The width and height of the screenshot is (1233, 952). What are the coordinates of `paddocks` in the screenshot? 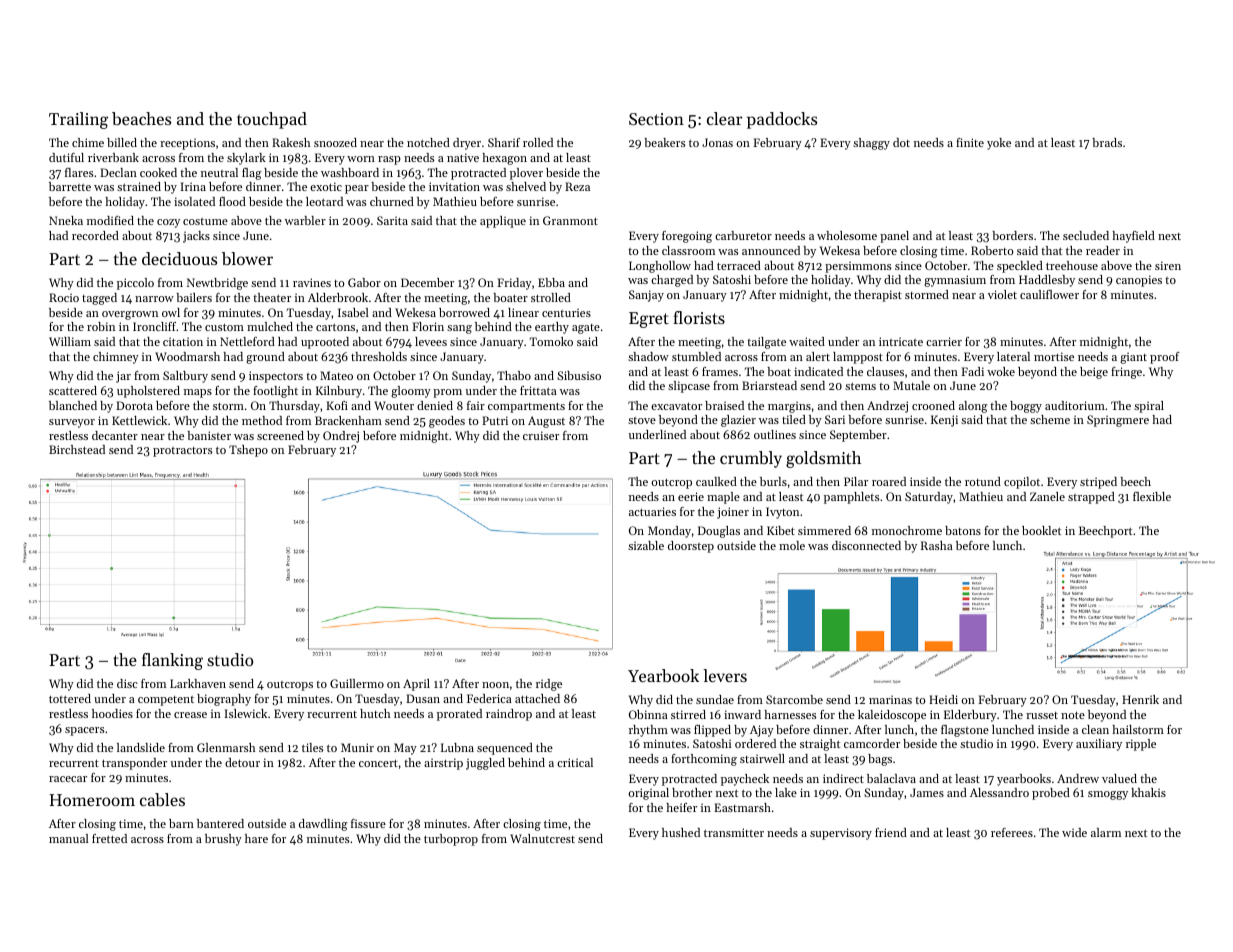 It's located at (782, 120).
